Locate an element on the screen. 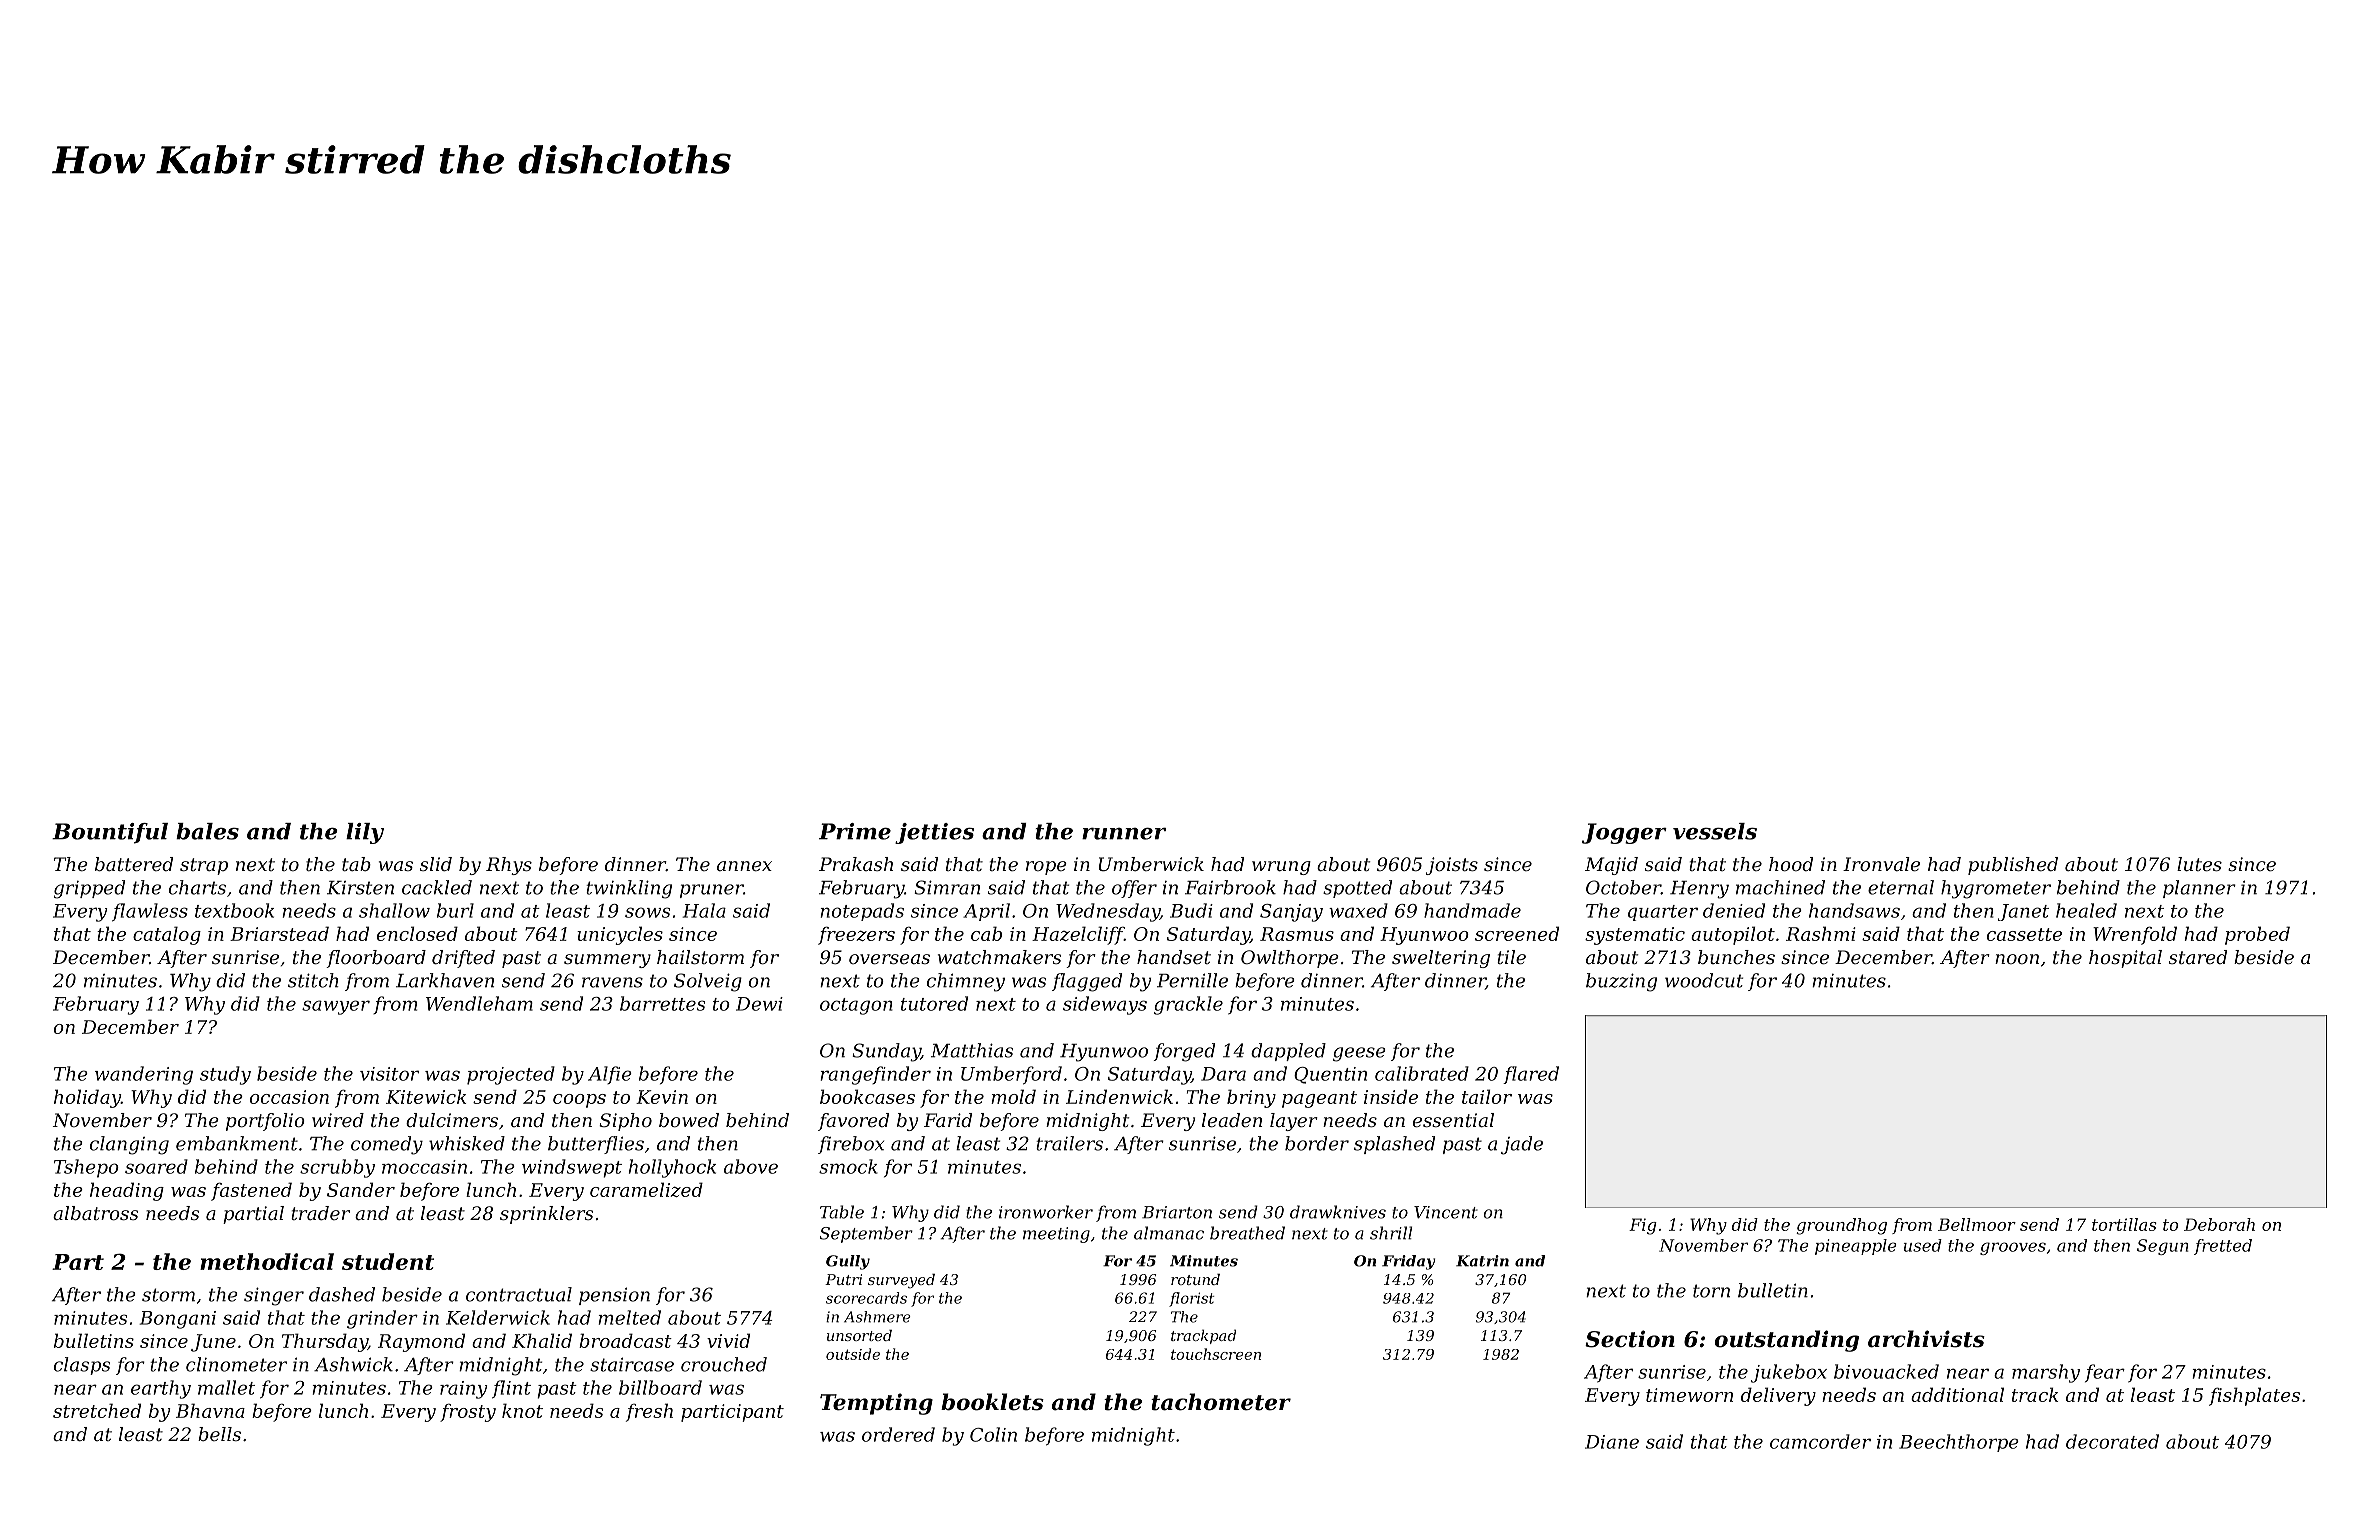 Image resolution: width=2380 pixels, height=1540 pixels. bales is located at coordinates (207, 831).
